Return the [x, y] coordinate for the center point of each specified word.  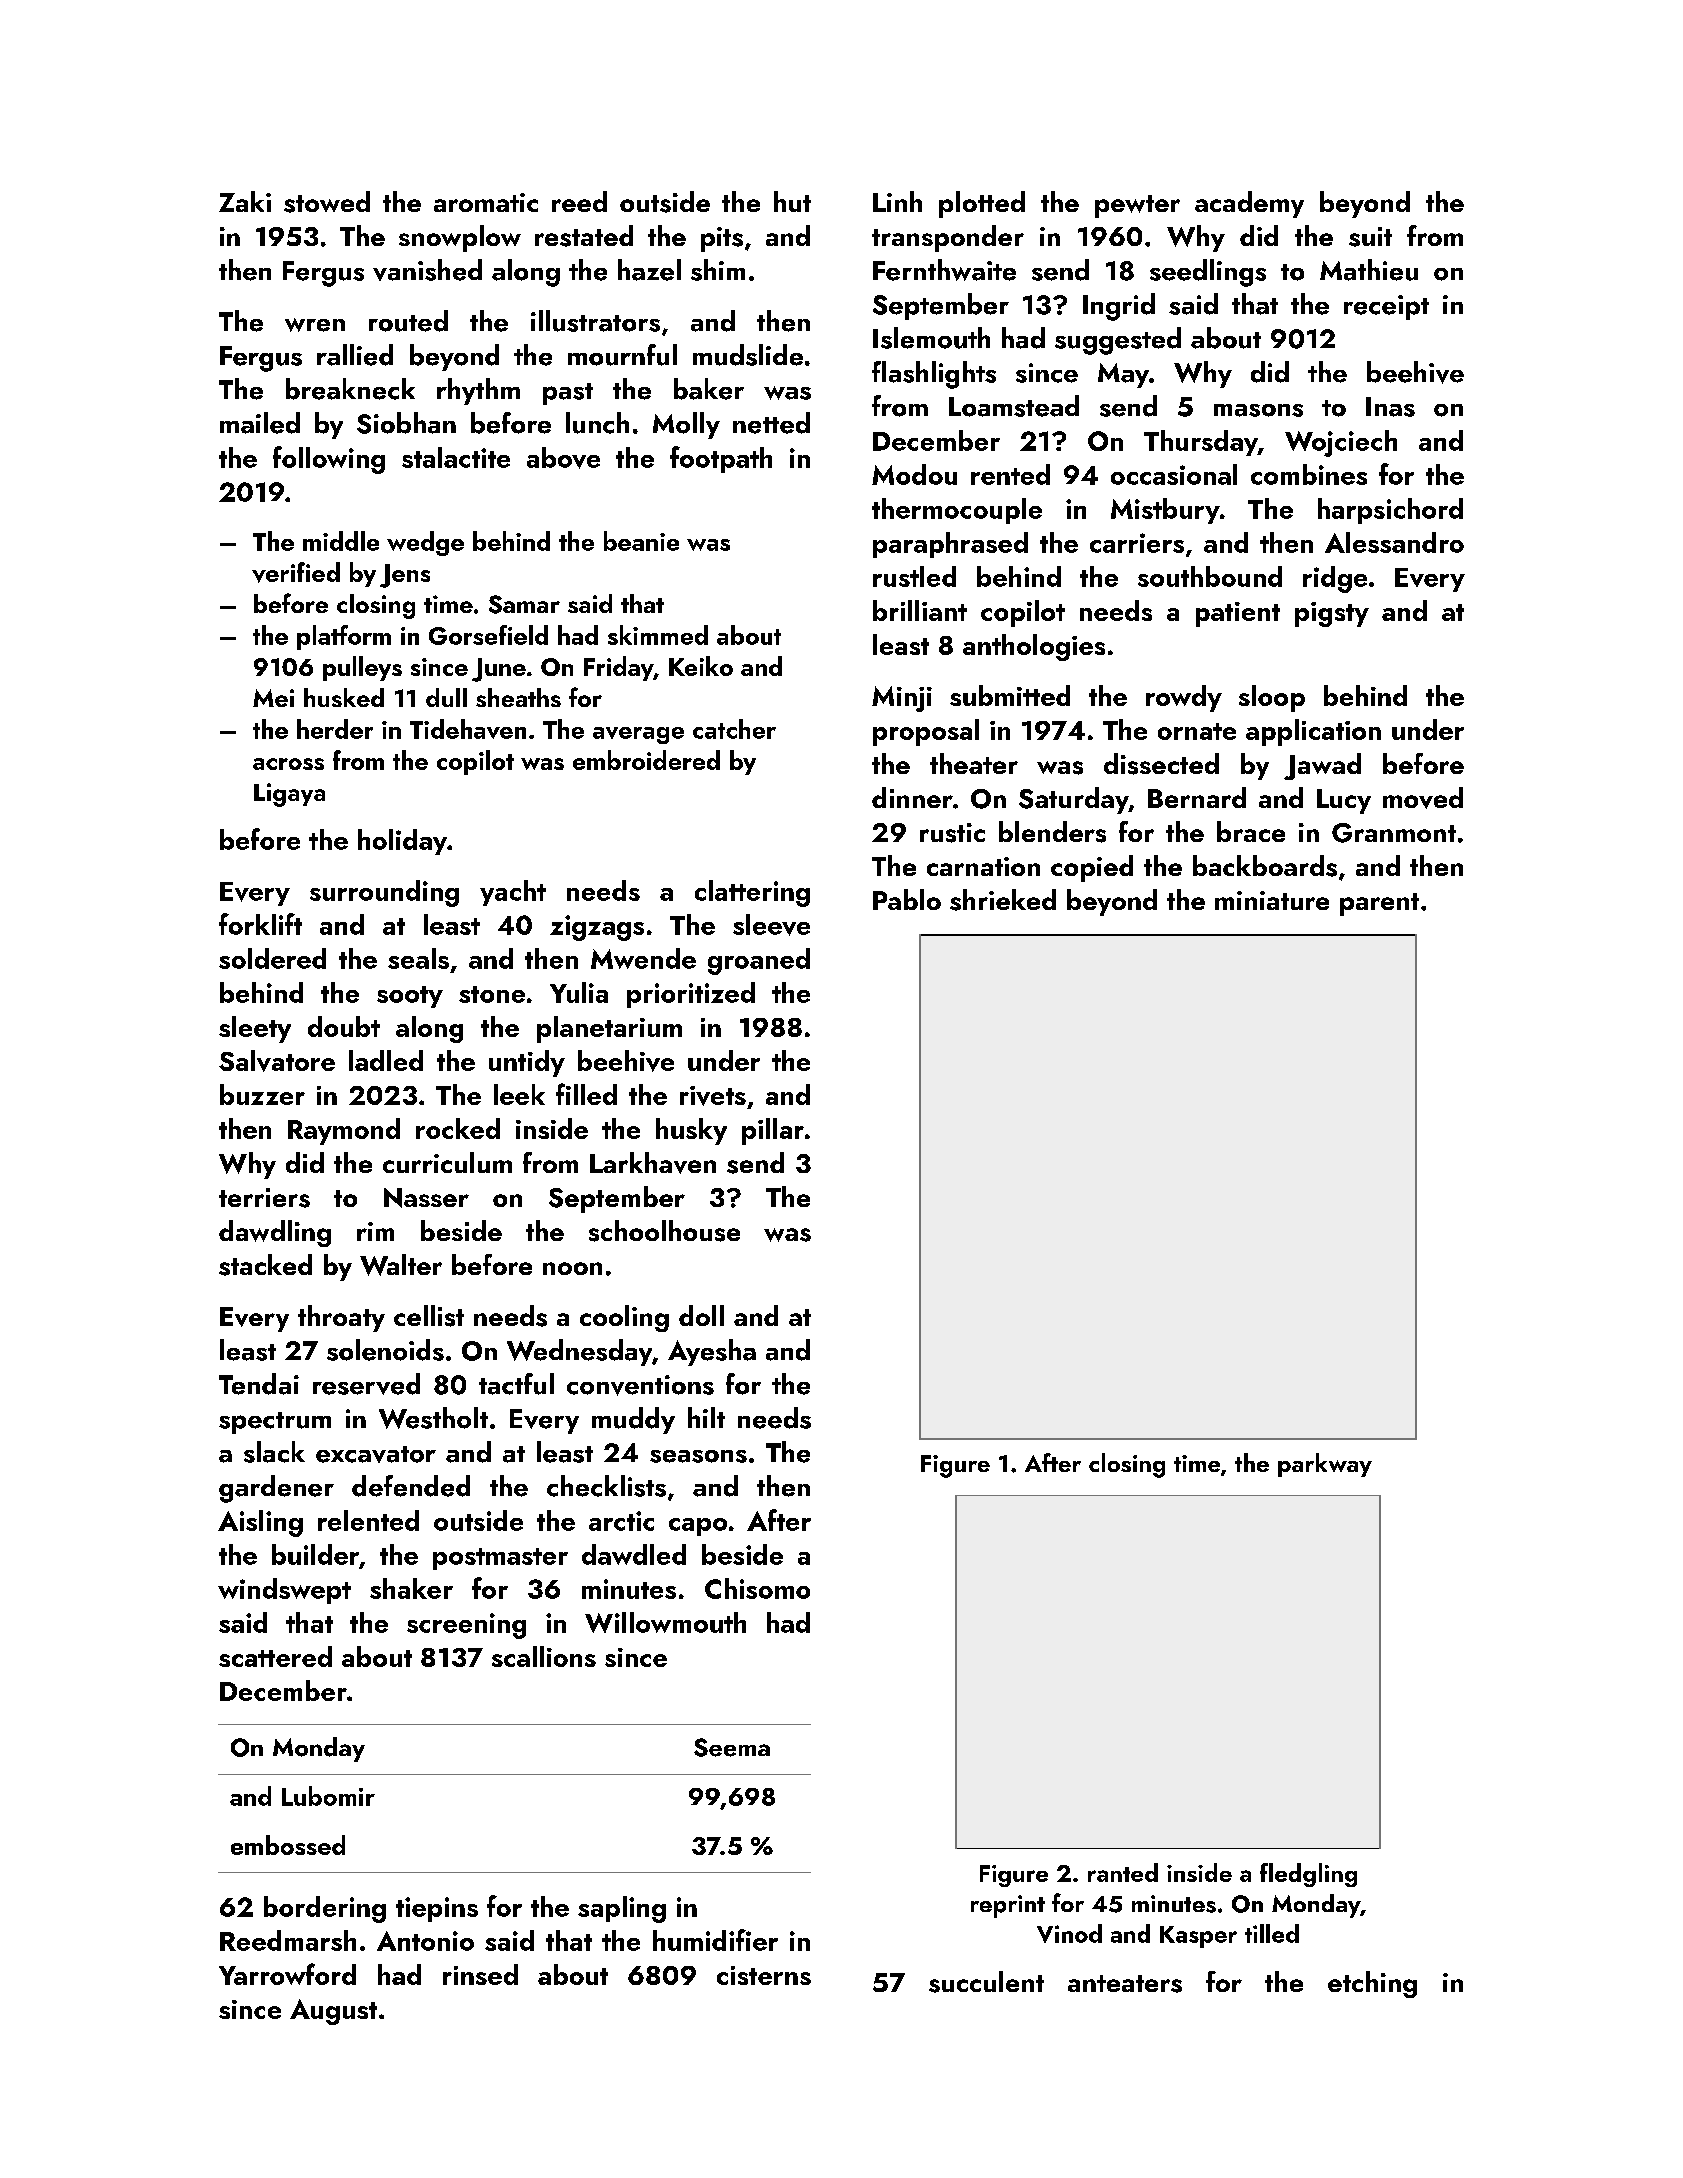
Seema [732, 1747]
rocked [458, 1128]
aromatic [486, 202]
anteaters [1125, 1984]
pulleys [362, 668]
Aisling [260, 1523]
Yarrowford [287, 1974]
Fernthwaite [944, 270]
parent [1379, 904]
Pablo [907, 899]
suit [1370, 237]
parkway [1325, 1465]
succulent [986, 1982]
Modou [914, 474]
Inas [1390, 407]
